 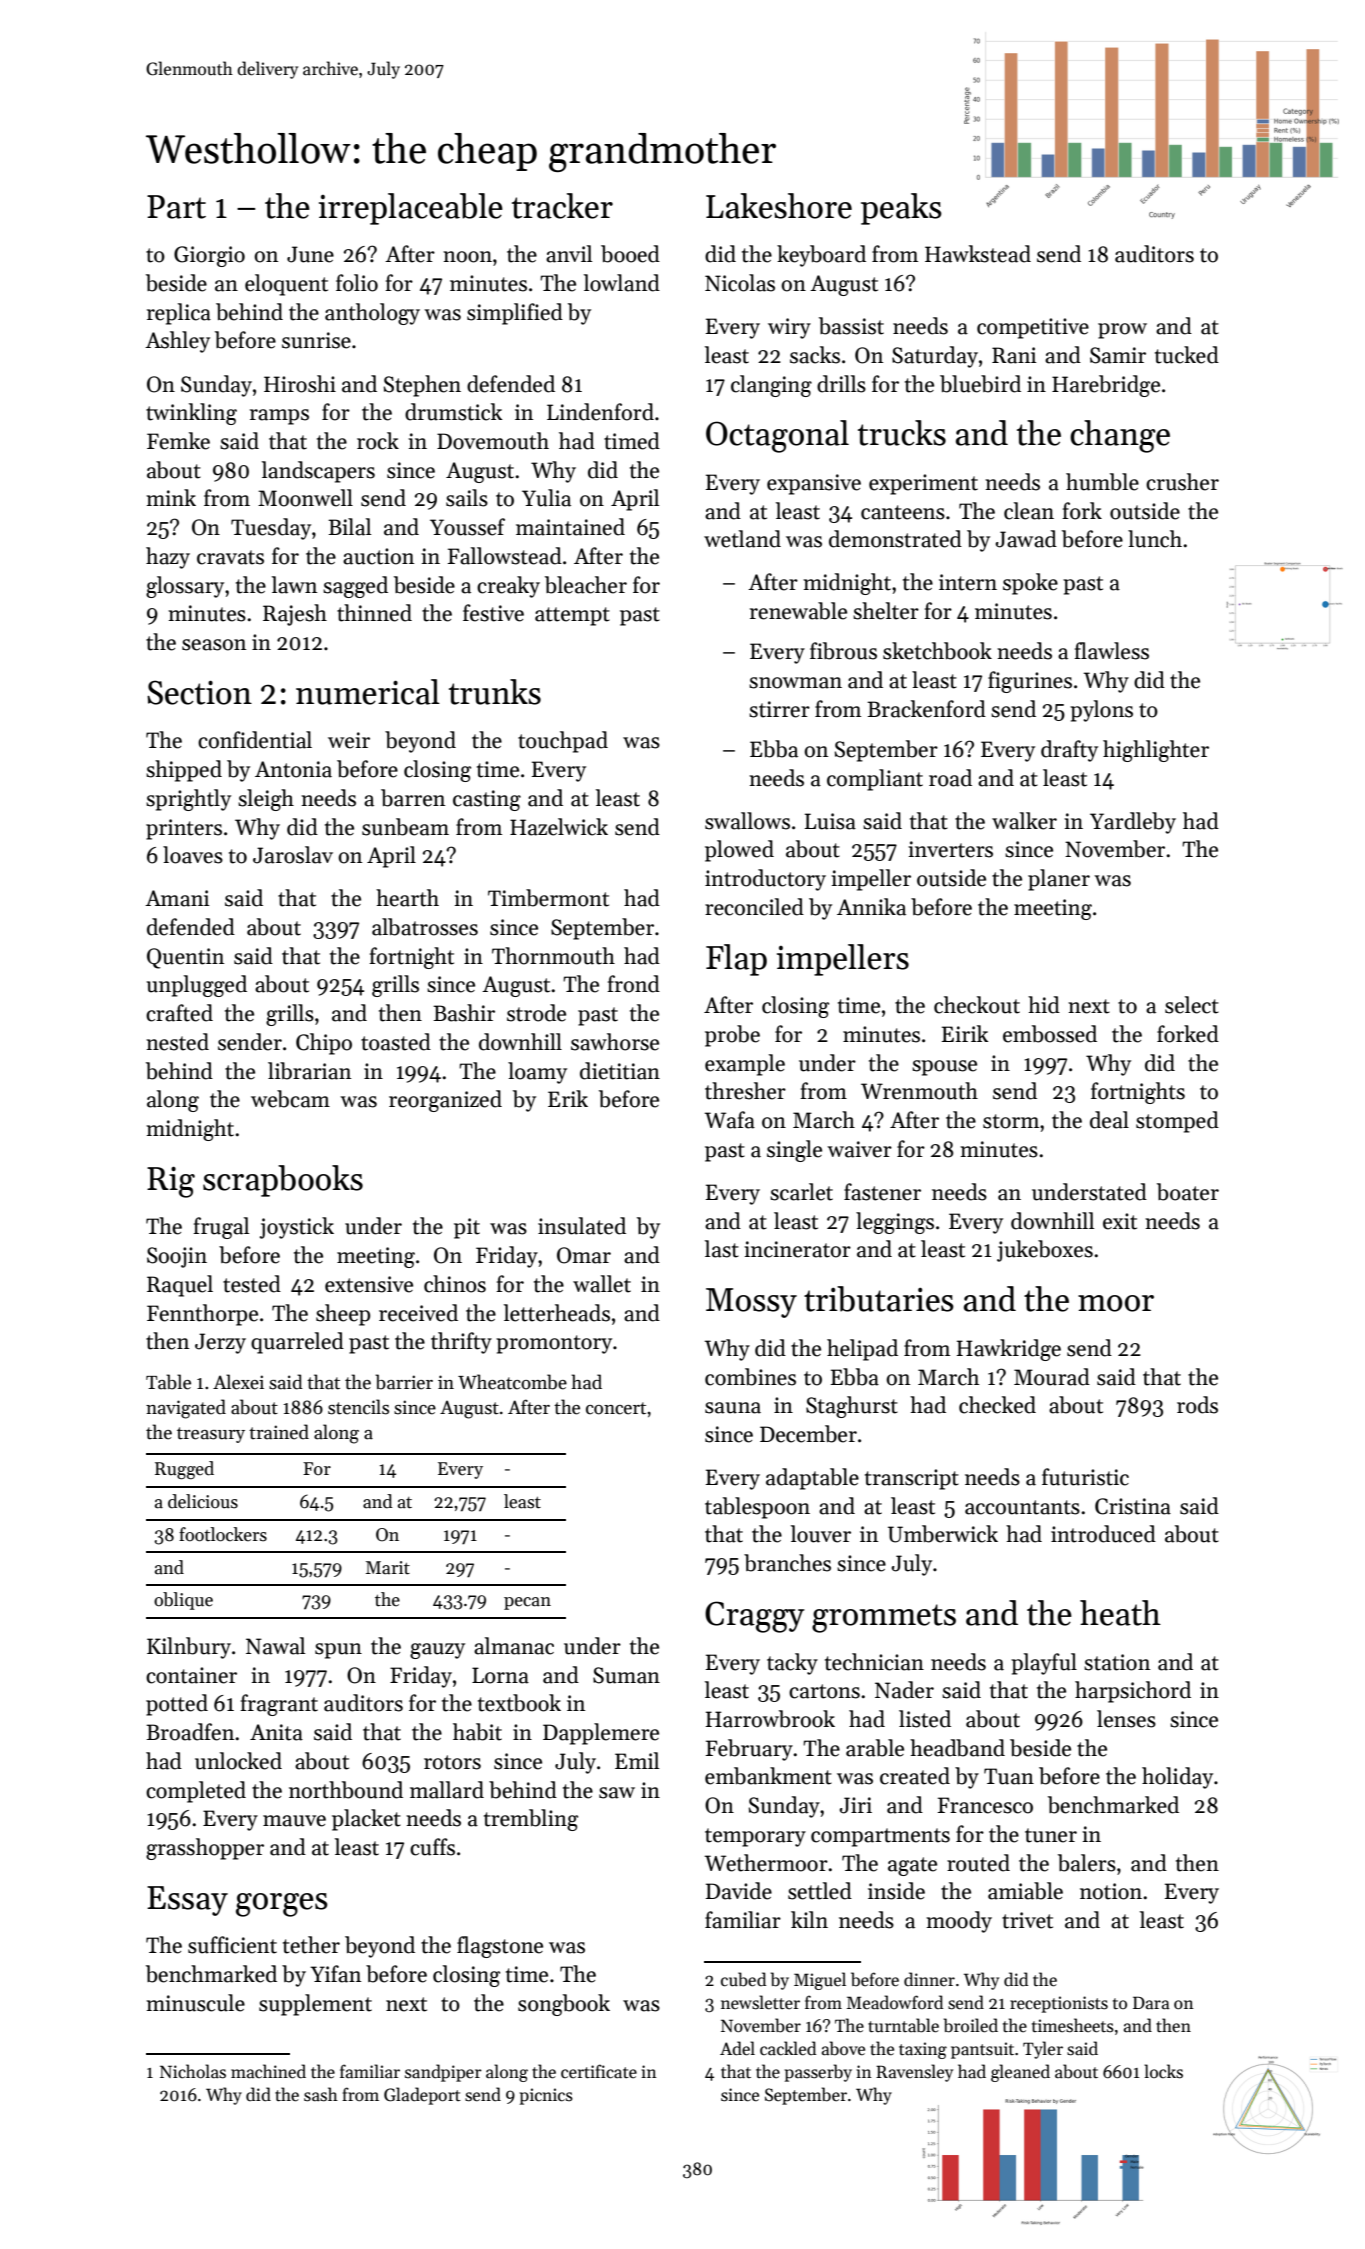 I want to click on librarian, so click(x=309, y=1071).
